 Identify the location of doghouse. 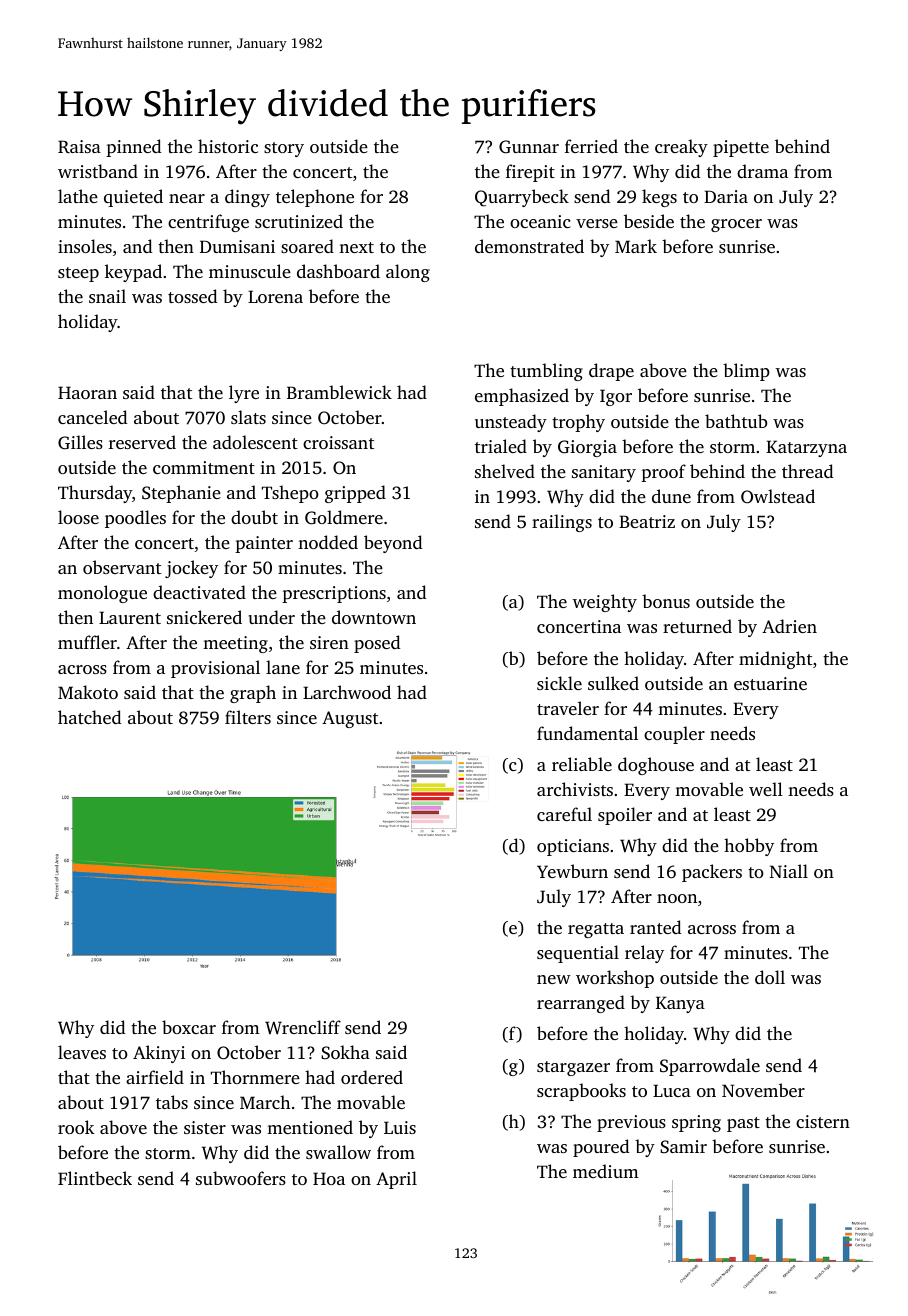
(656, 766).
